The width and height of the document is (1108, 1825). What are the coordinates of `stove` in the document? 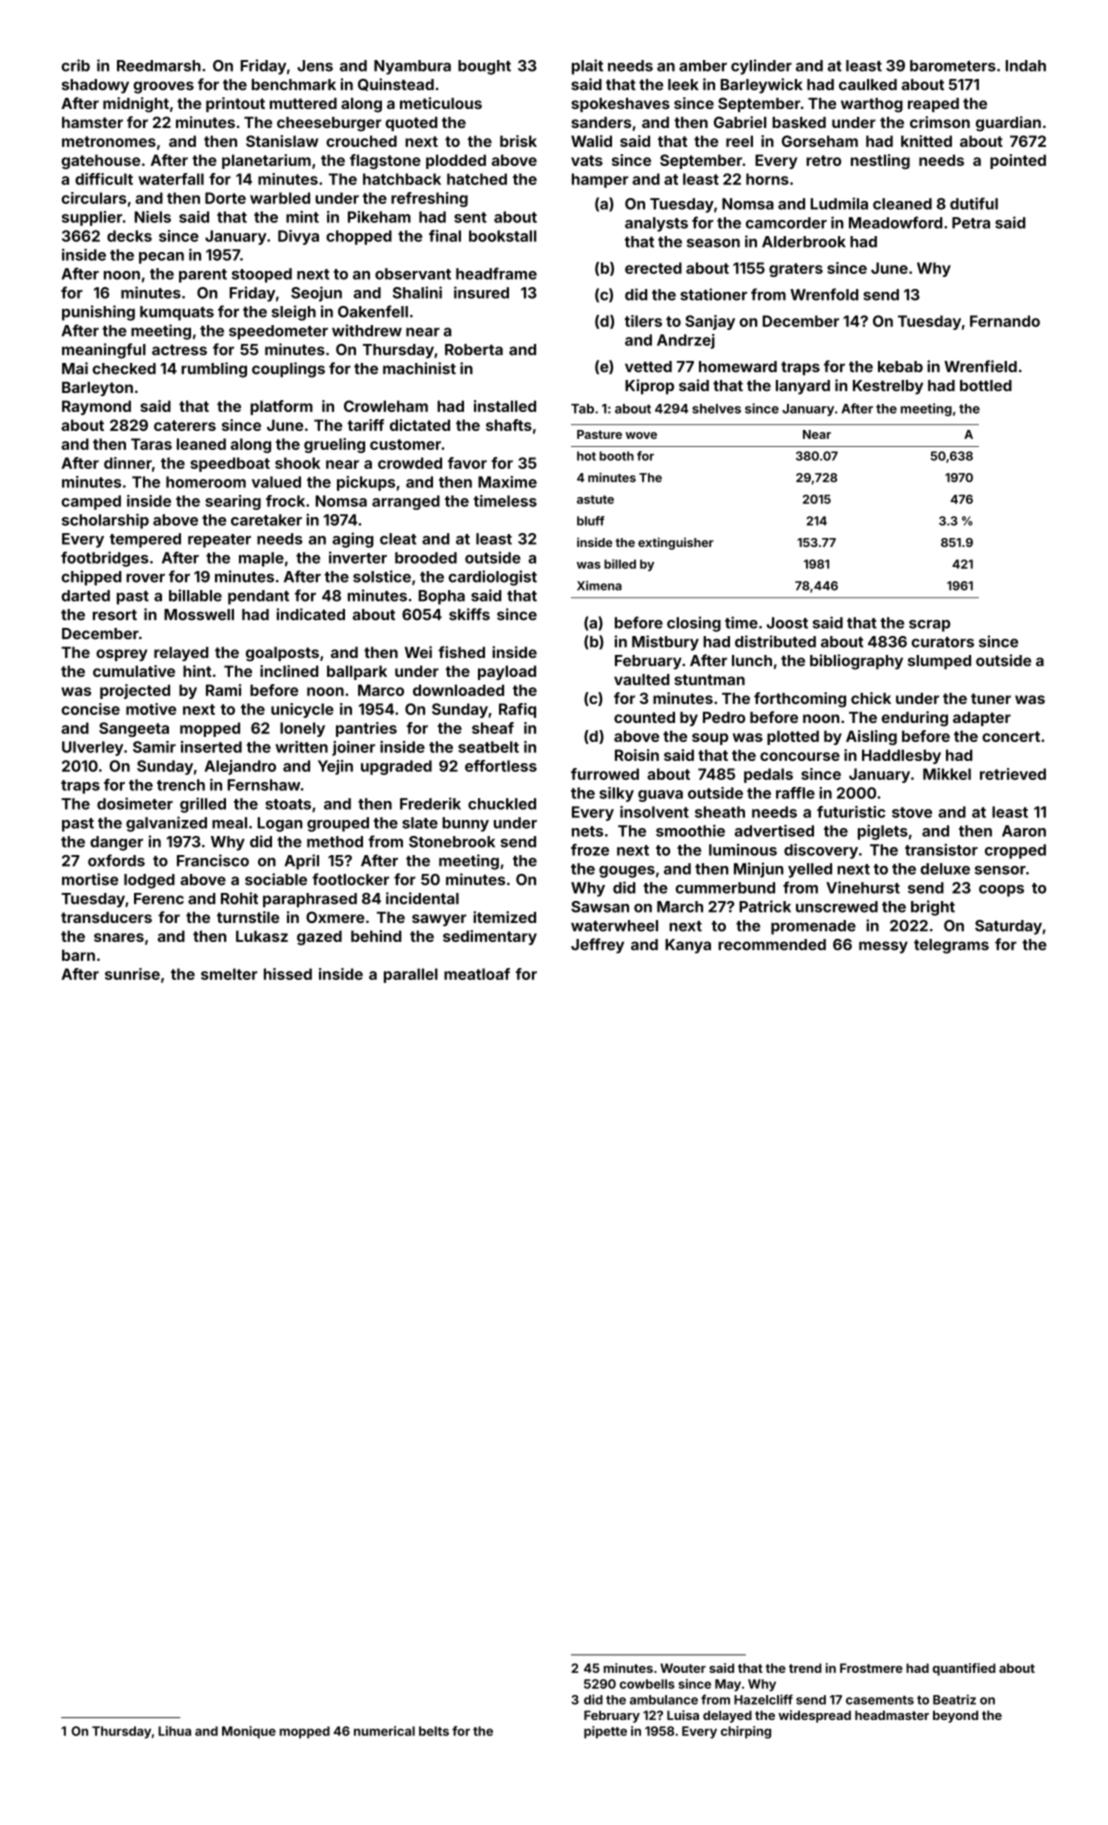 It's located at (912, 812).
